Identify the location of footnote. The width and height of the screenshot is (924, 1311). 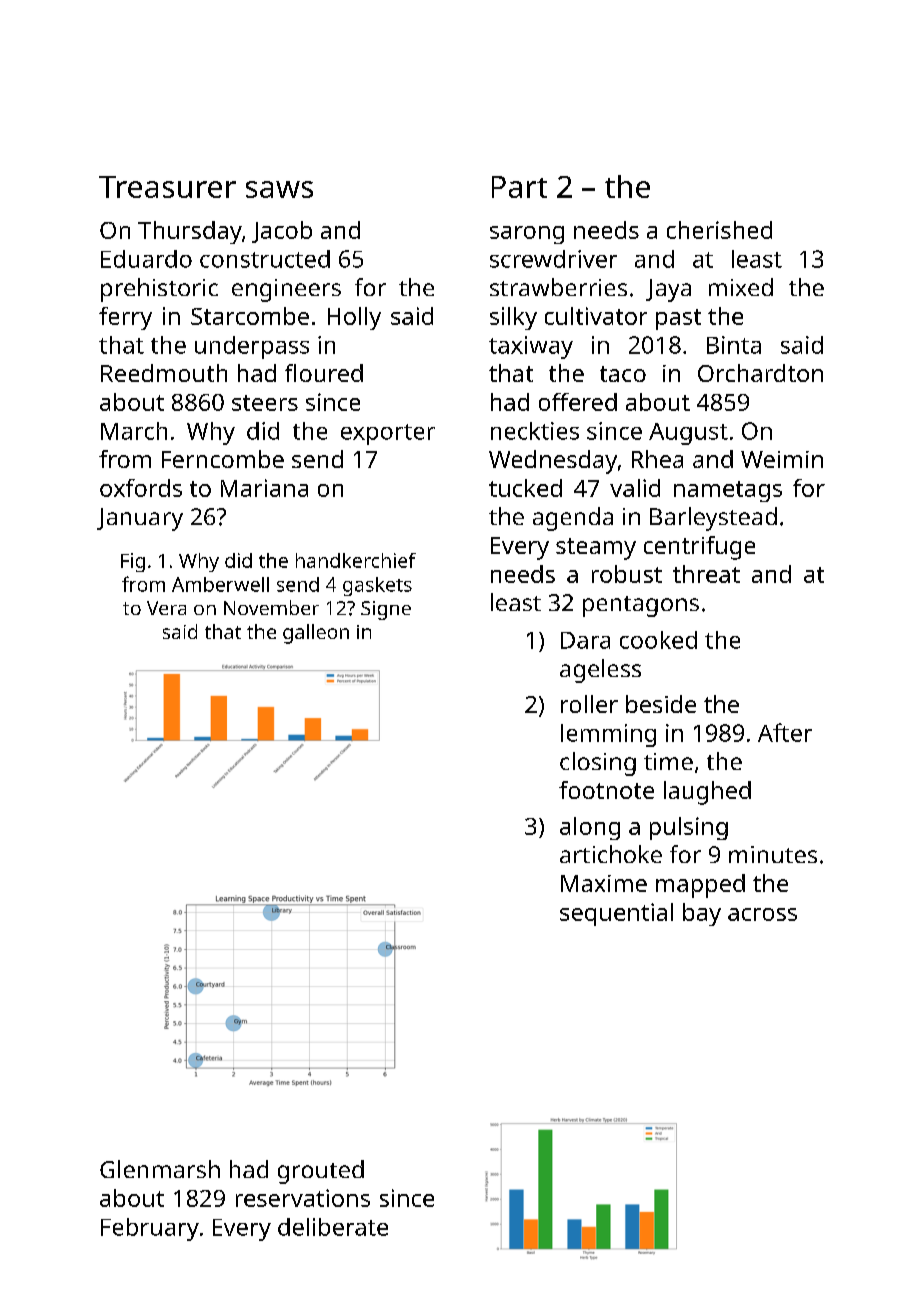
(606, 790).
